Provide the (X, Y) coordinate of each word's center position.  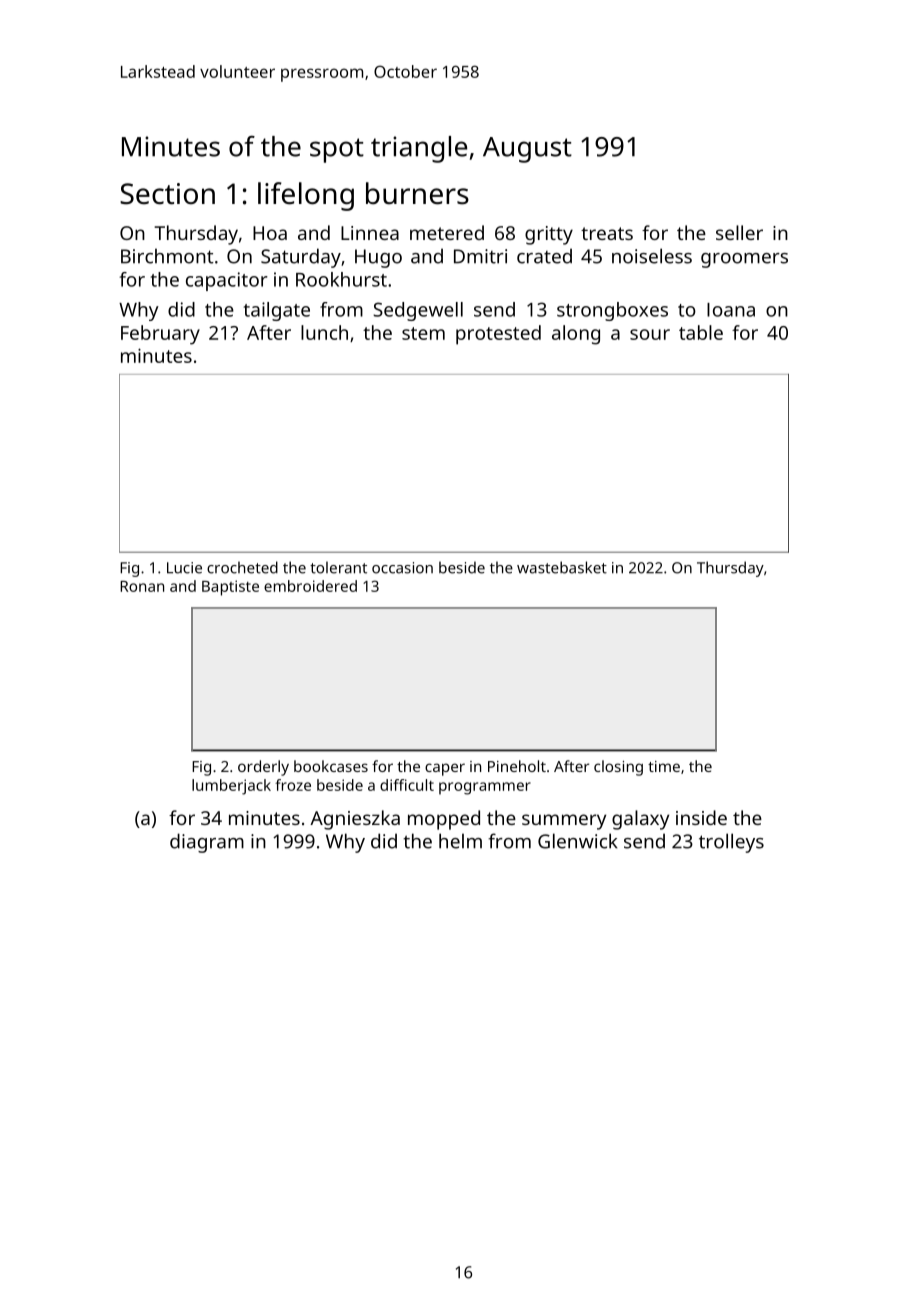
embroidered (310, 586)
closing (618, 768)
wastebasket (562, 567)
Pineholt (517, 766)
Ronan (142, 586)
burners (417, 193)
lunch (324, 332)
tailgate (277, 311)
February (160, 335)
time (664, 766)
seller (739, 232)
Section (167, 194)
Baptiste (230, 588)
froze (293, 785)
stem (423, 333)
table (701, 332)
